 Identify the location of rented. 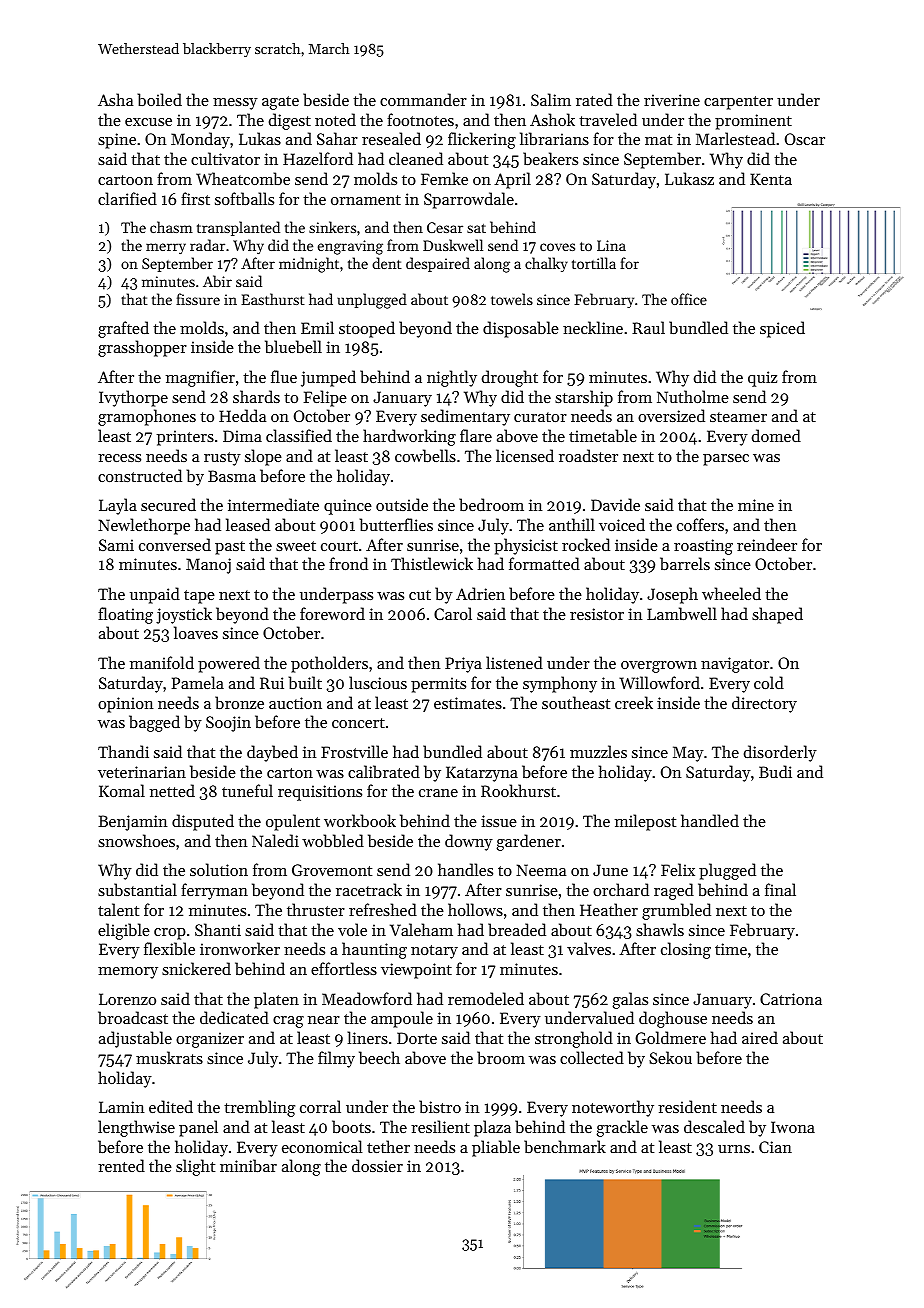
(121, 1165).
